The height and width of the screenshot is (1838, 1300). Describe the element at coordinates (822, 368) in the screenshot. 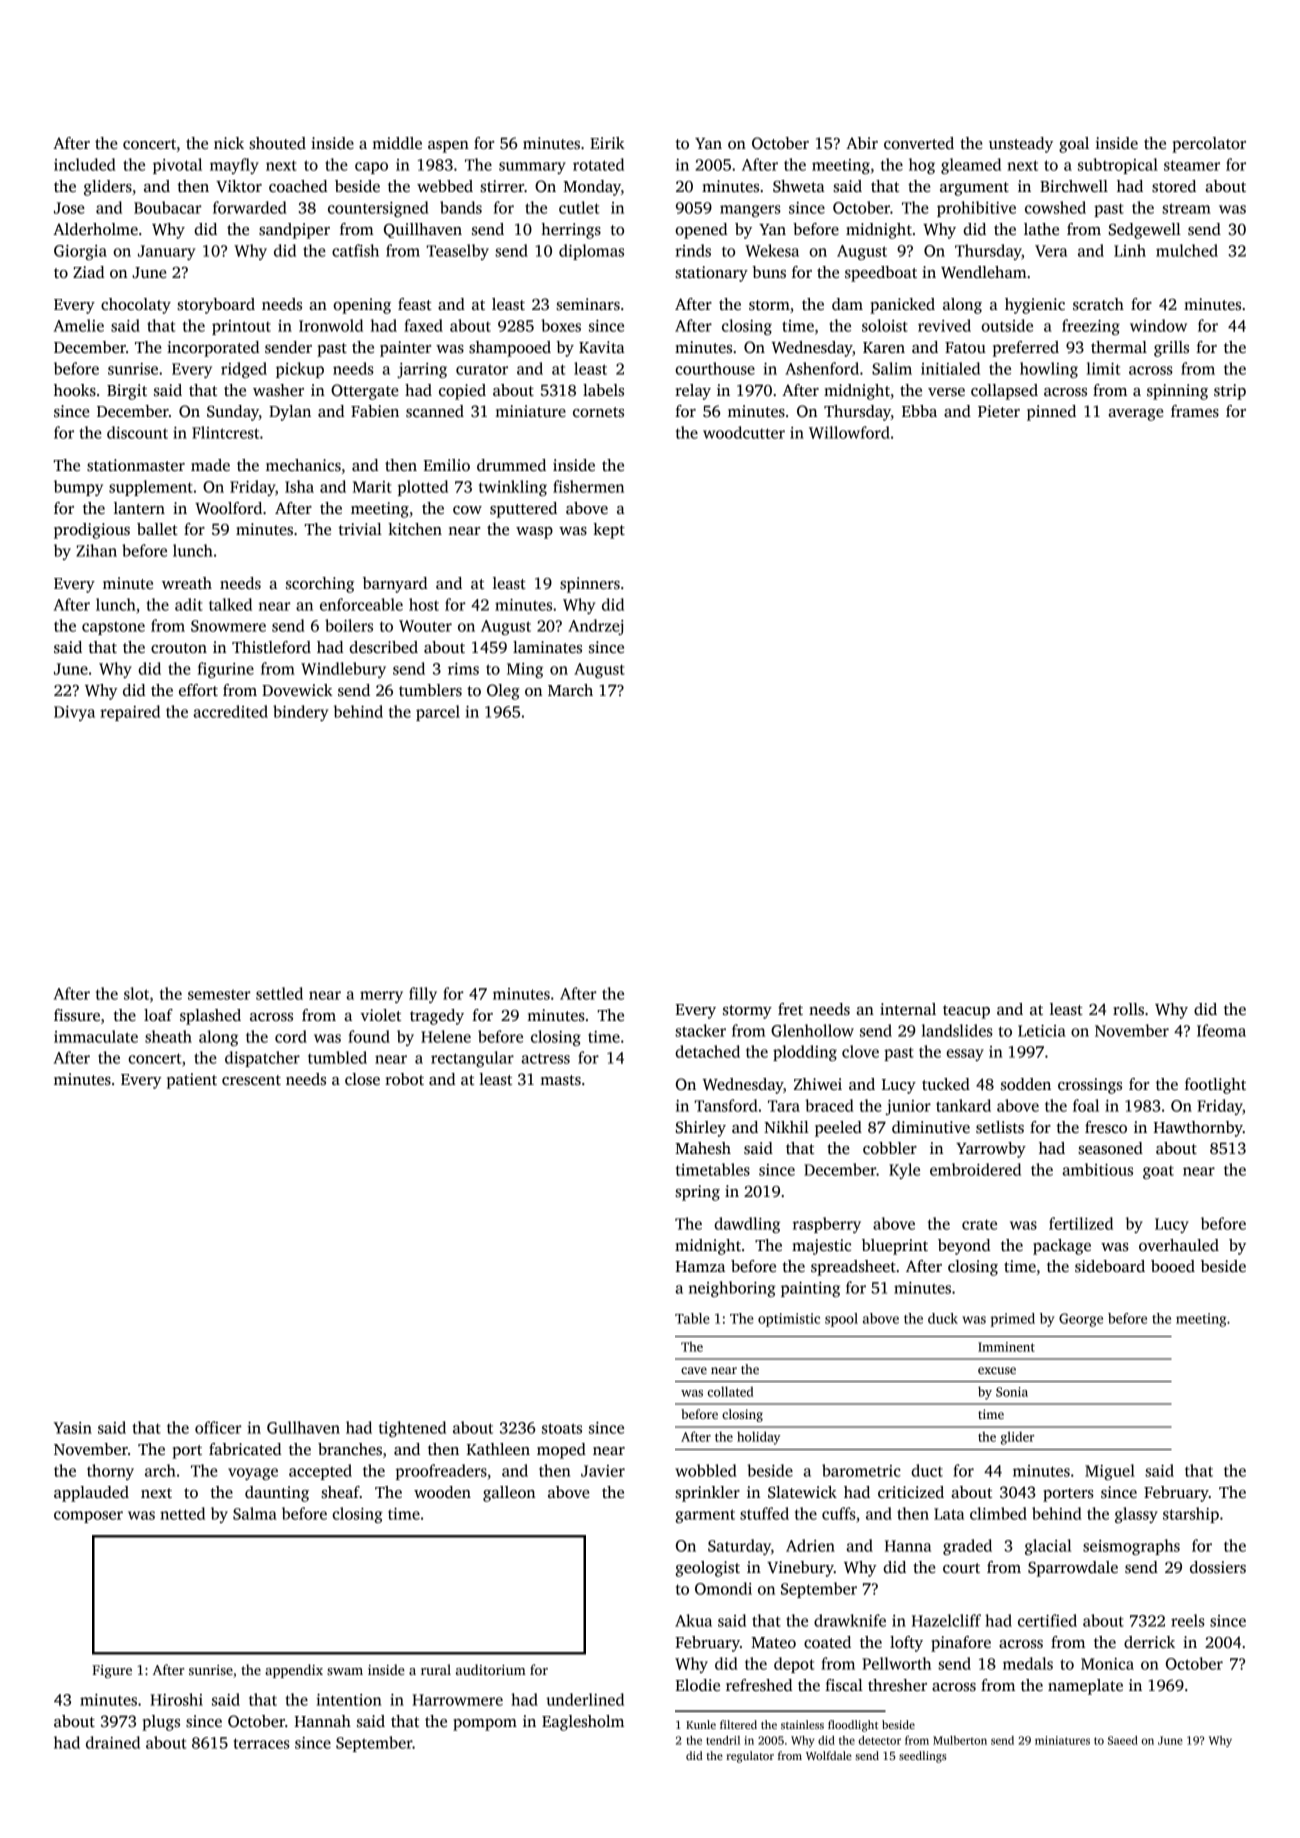

I see `Ashenford` at that location.
